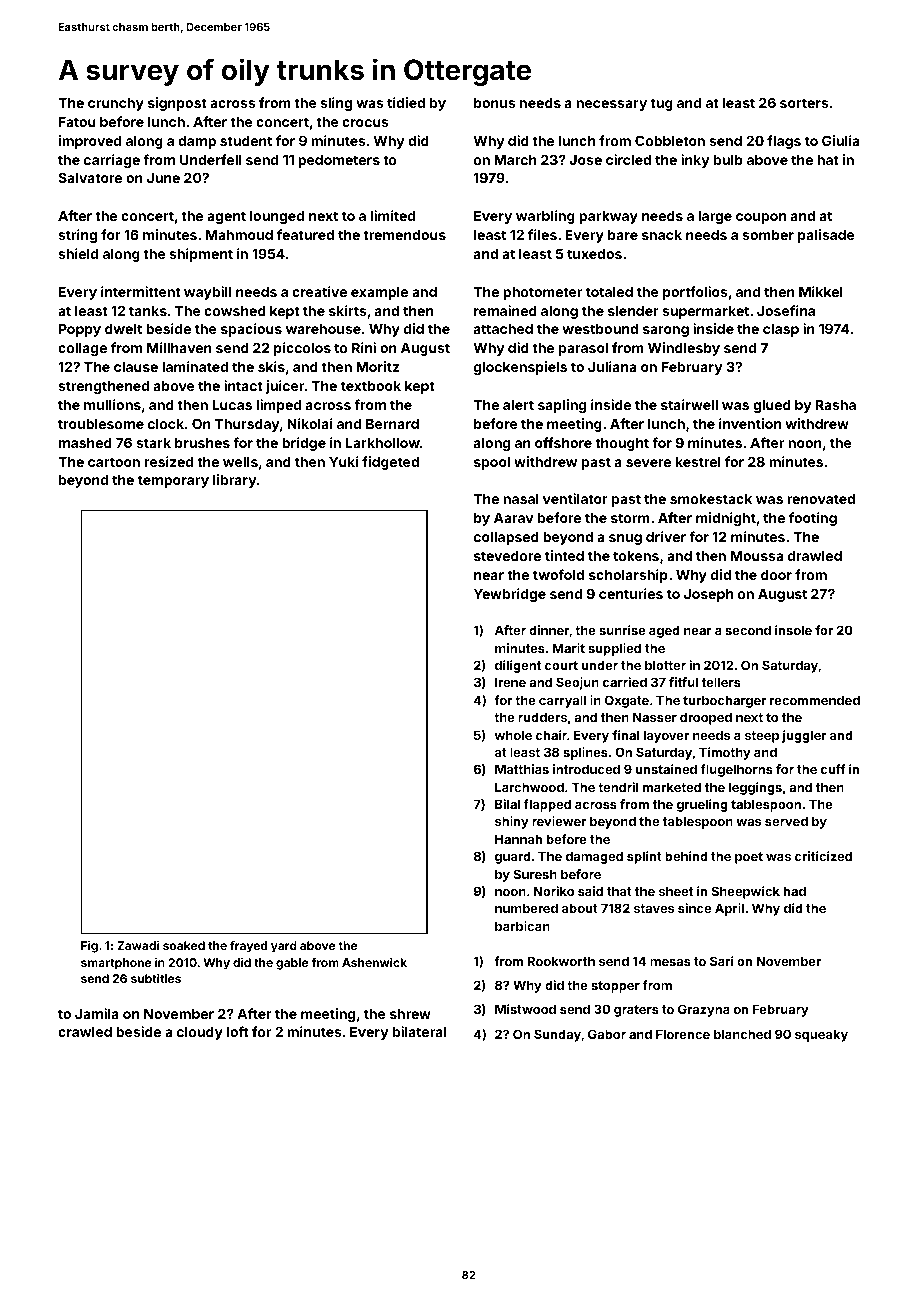  I want to click on temporary, so click(173, 481).
